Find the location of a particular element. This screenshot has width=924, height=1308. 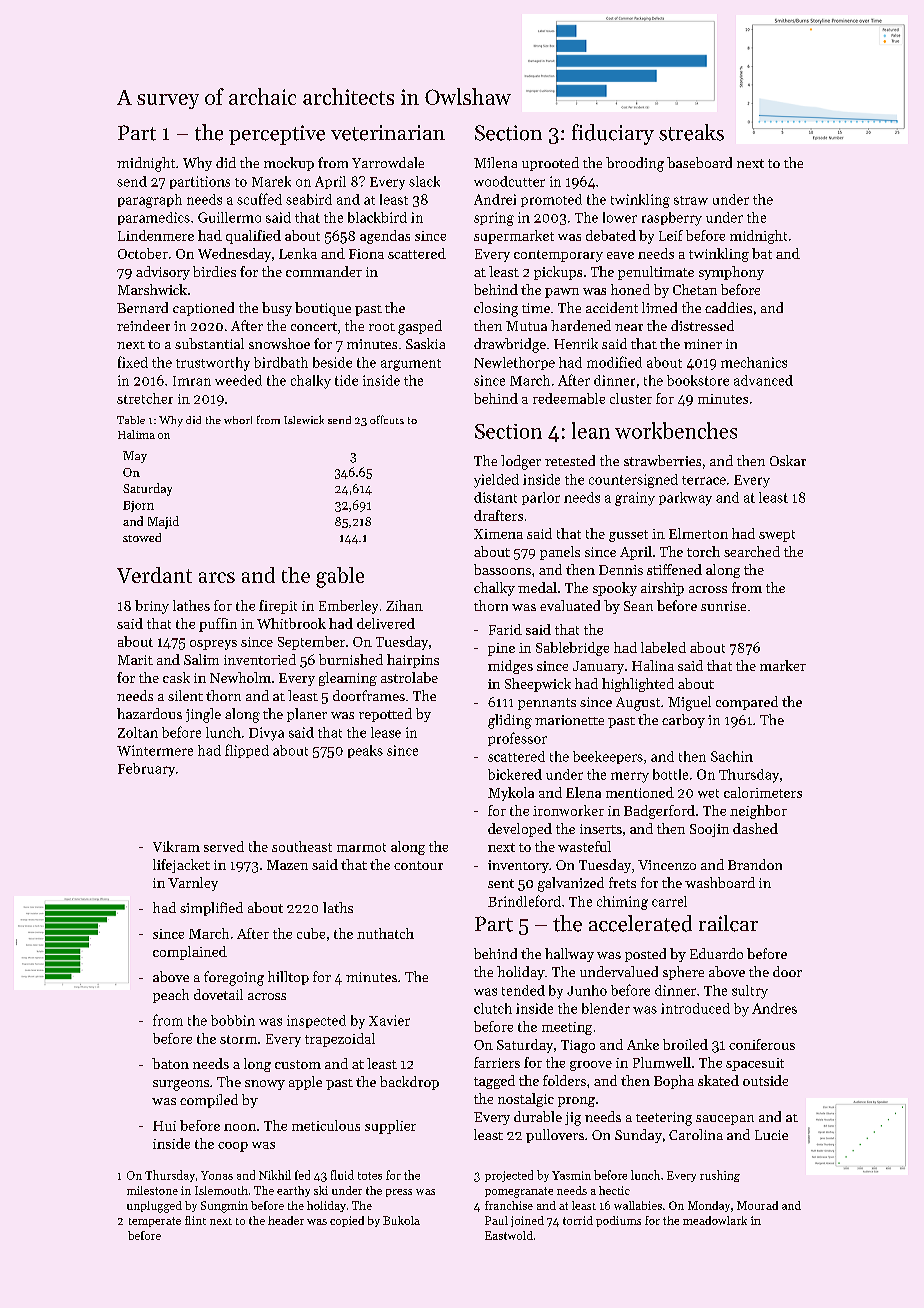

Marit is located at coordinates (135, 660).
